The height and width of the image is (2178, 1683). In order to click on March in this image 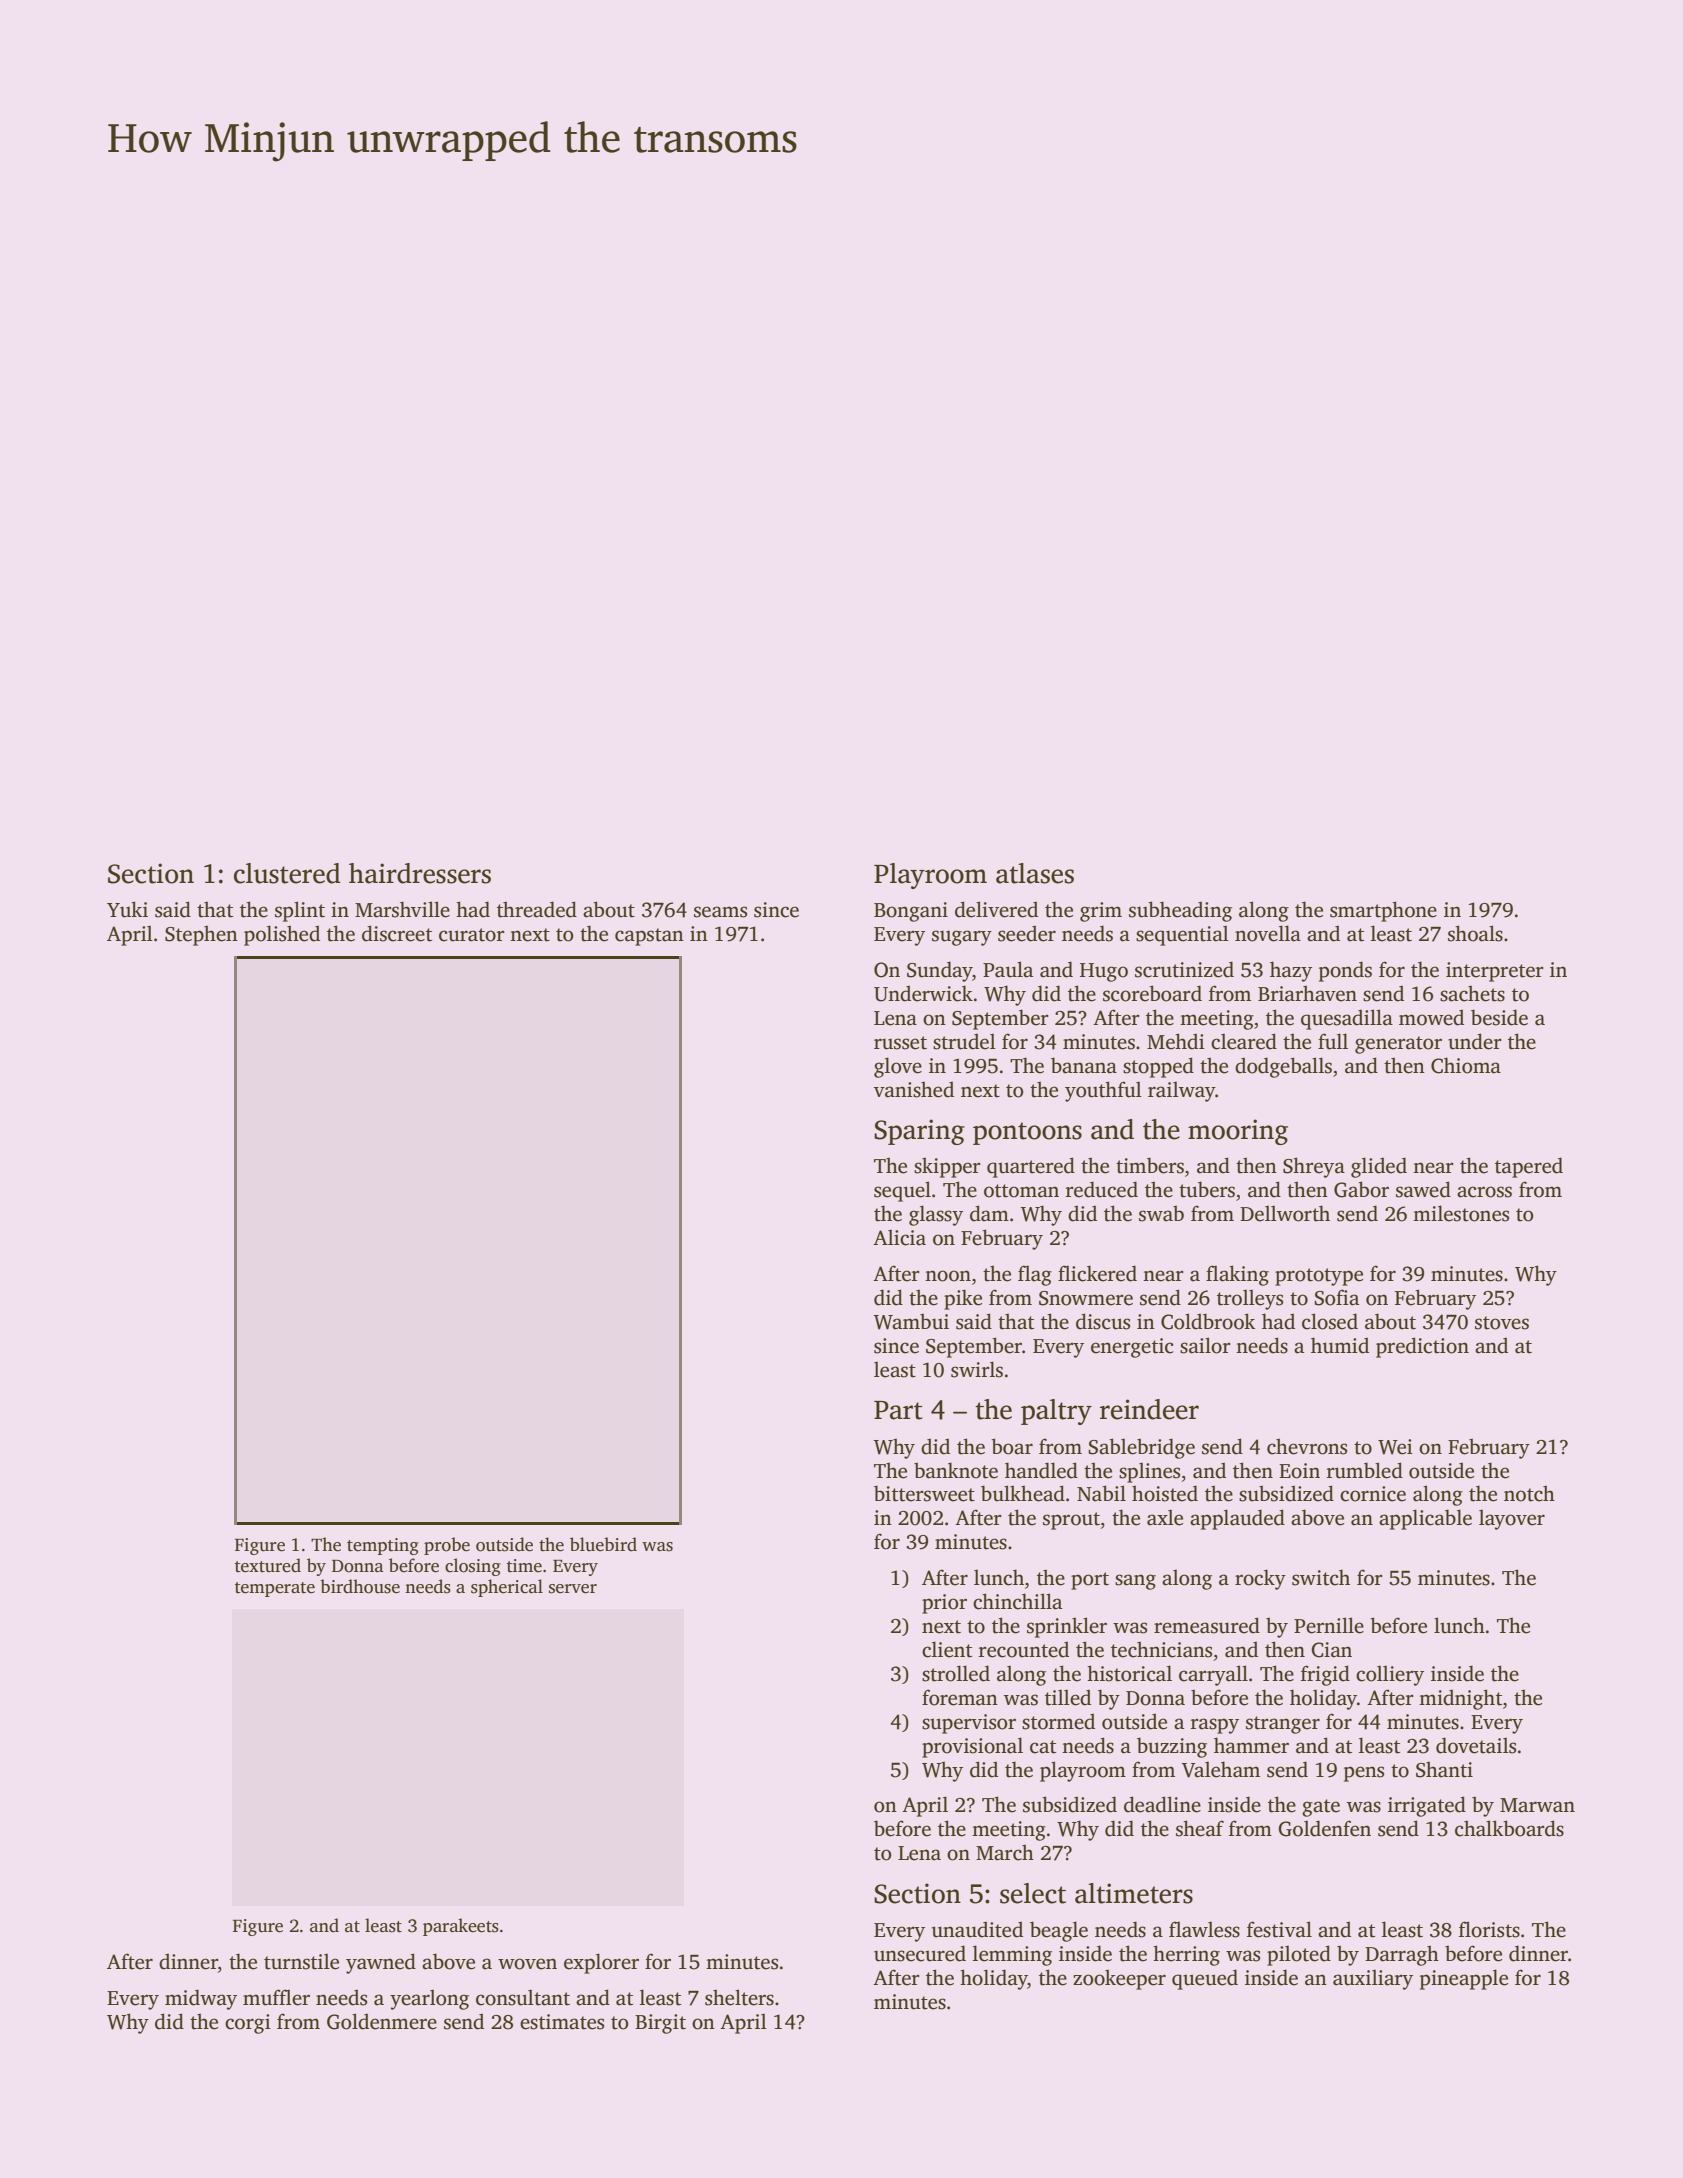, I will do `click(1005, 1852)`.
